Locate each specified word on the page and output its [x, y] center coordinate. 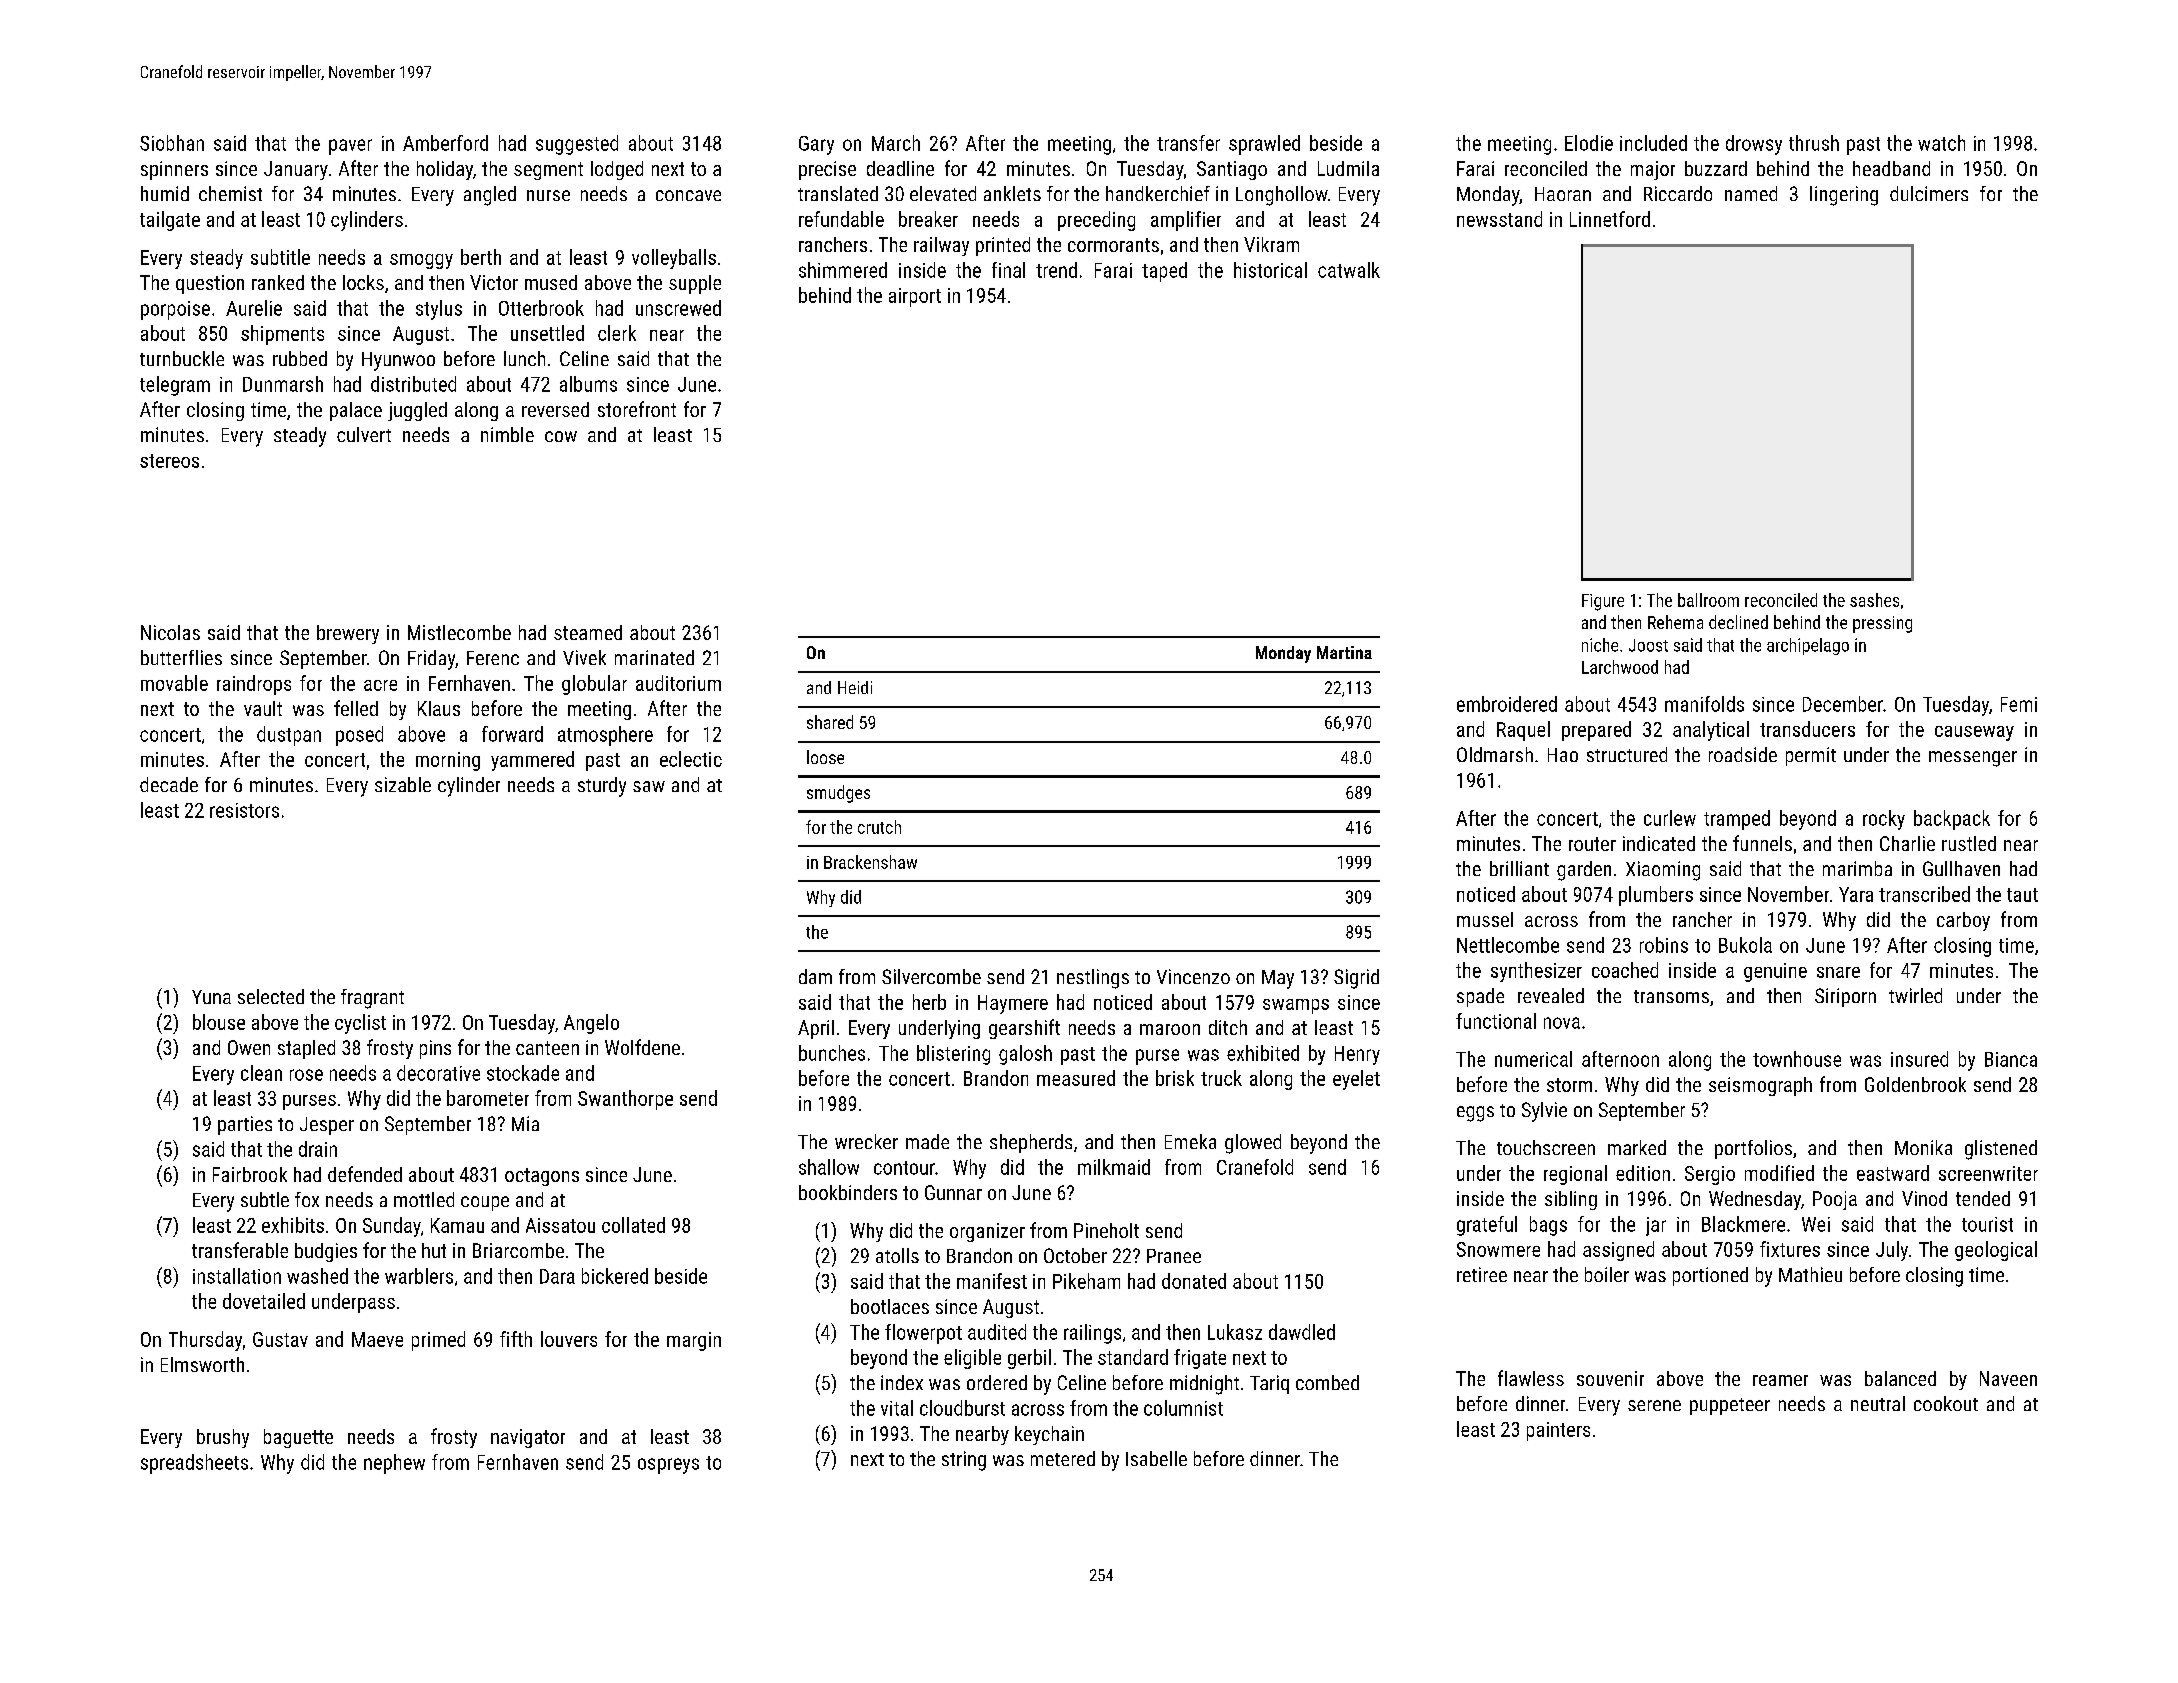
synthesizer [1536, 972]
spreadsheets [194, 1464]
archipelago [1808, 646]
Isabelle [1156, 1458]
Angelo [591, 1024]
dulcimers [1929, 193]
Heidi [855, 687]
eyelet [1356, 1080]
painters [1558, 1431]
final [1008, 270]
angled [490, 196]
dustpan [289, 736]
